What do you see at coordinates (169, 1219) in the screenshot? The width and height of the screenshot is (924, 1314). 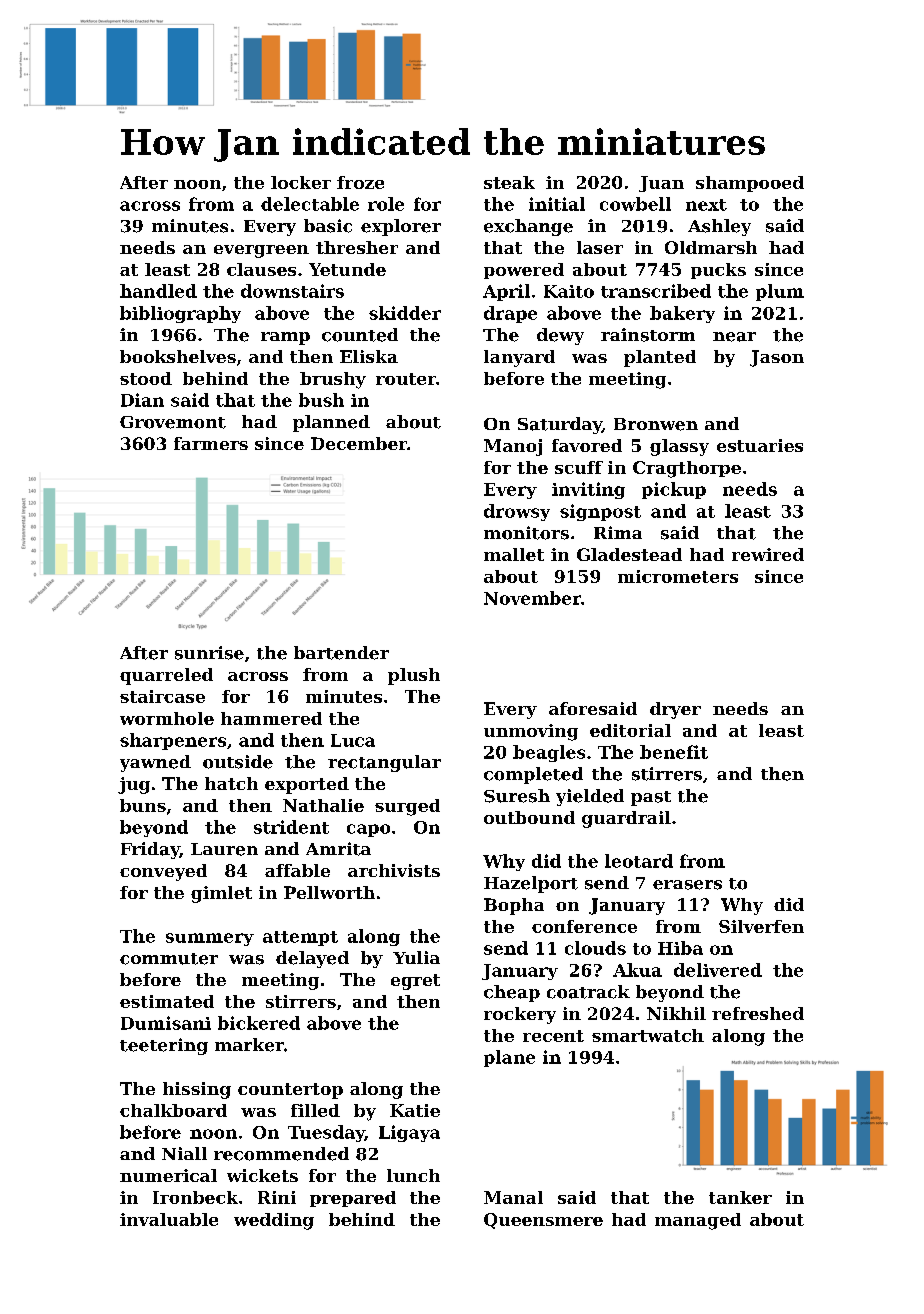 I see `invaluable` at bounding box center [169, 1219].
